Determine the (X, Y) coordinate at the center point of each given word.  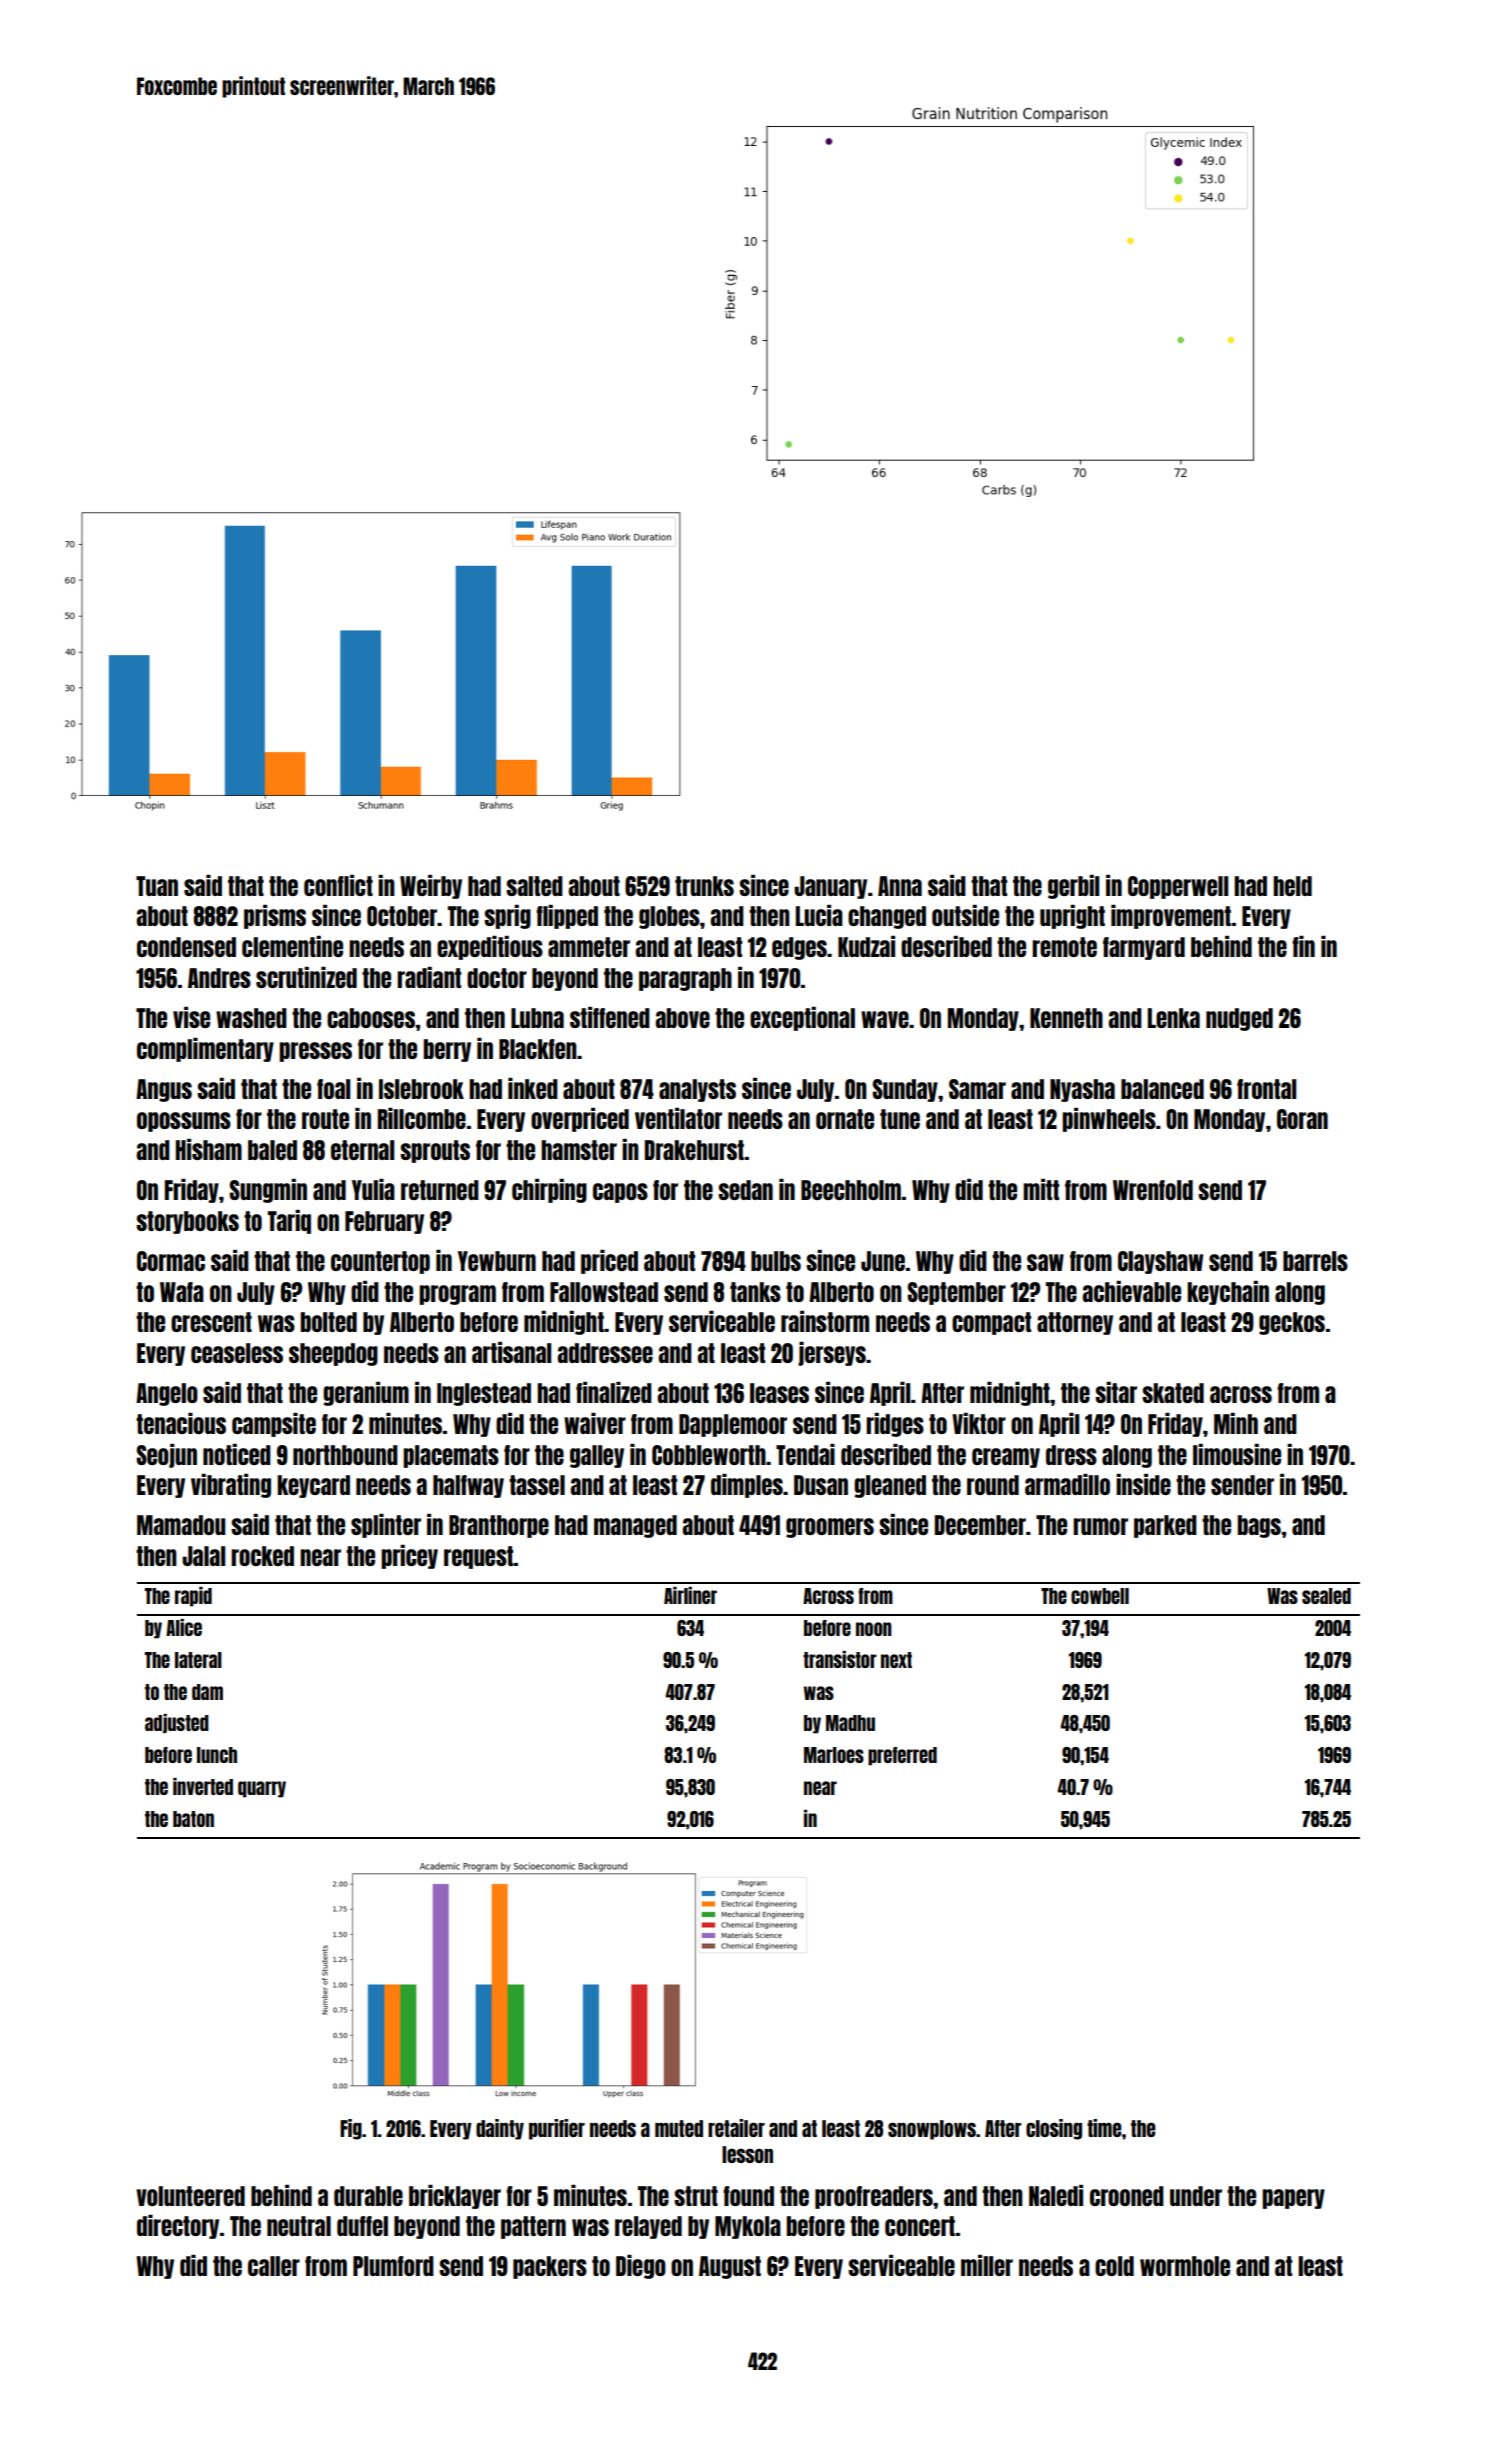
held (1292, 886)
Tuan (157, 886)
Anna (900, 886)
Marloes (834, 1755)
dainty (500, 2129)
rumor (1100, 1526)
